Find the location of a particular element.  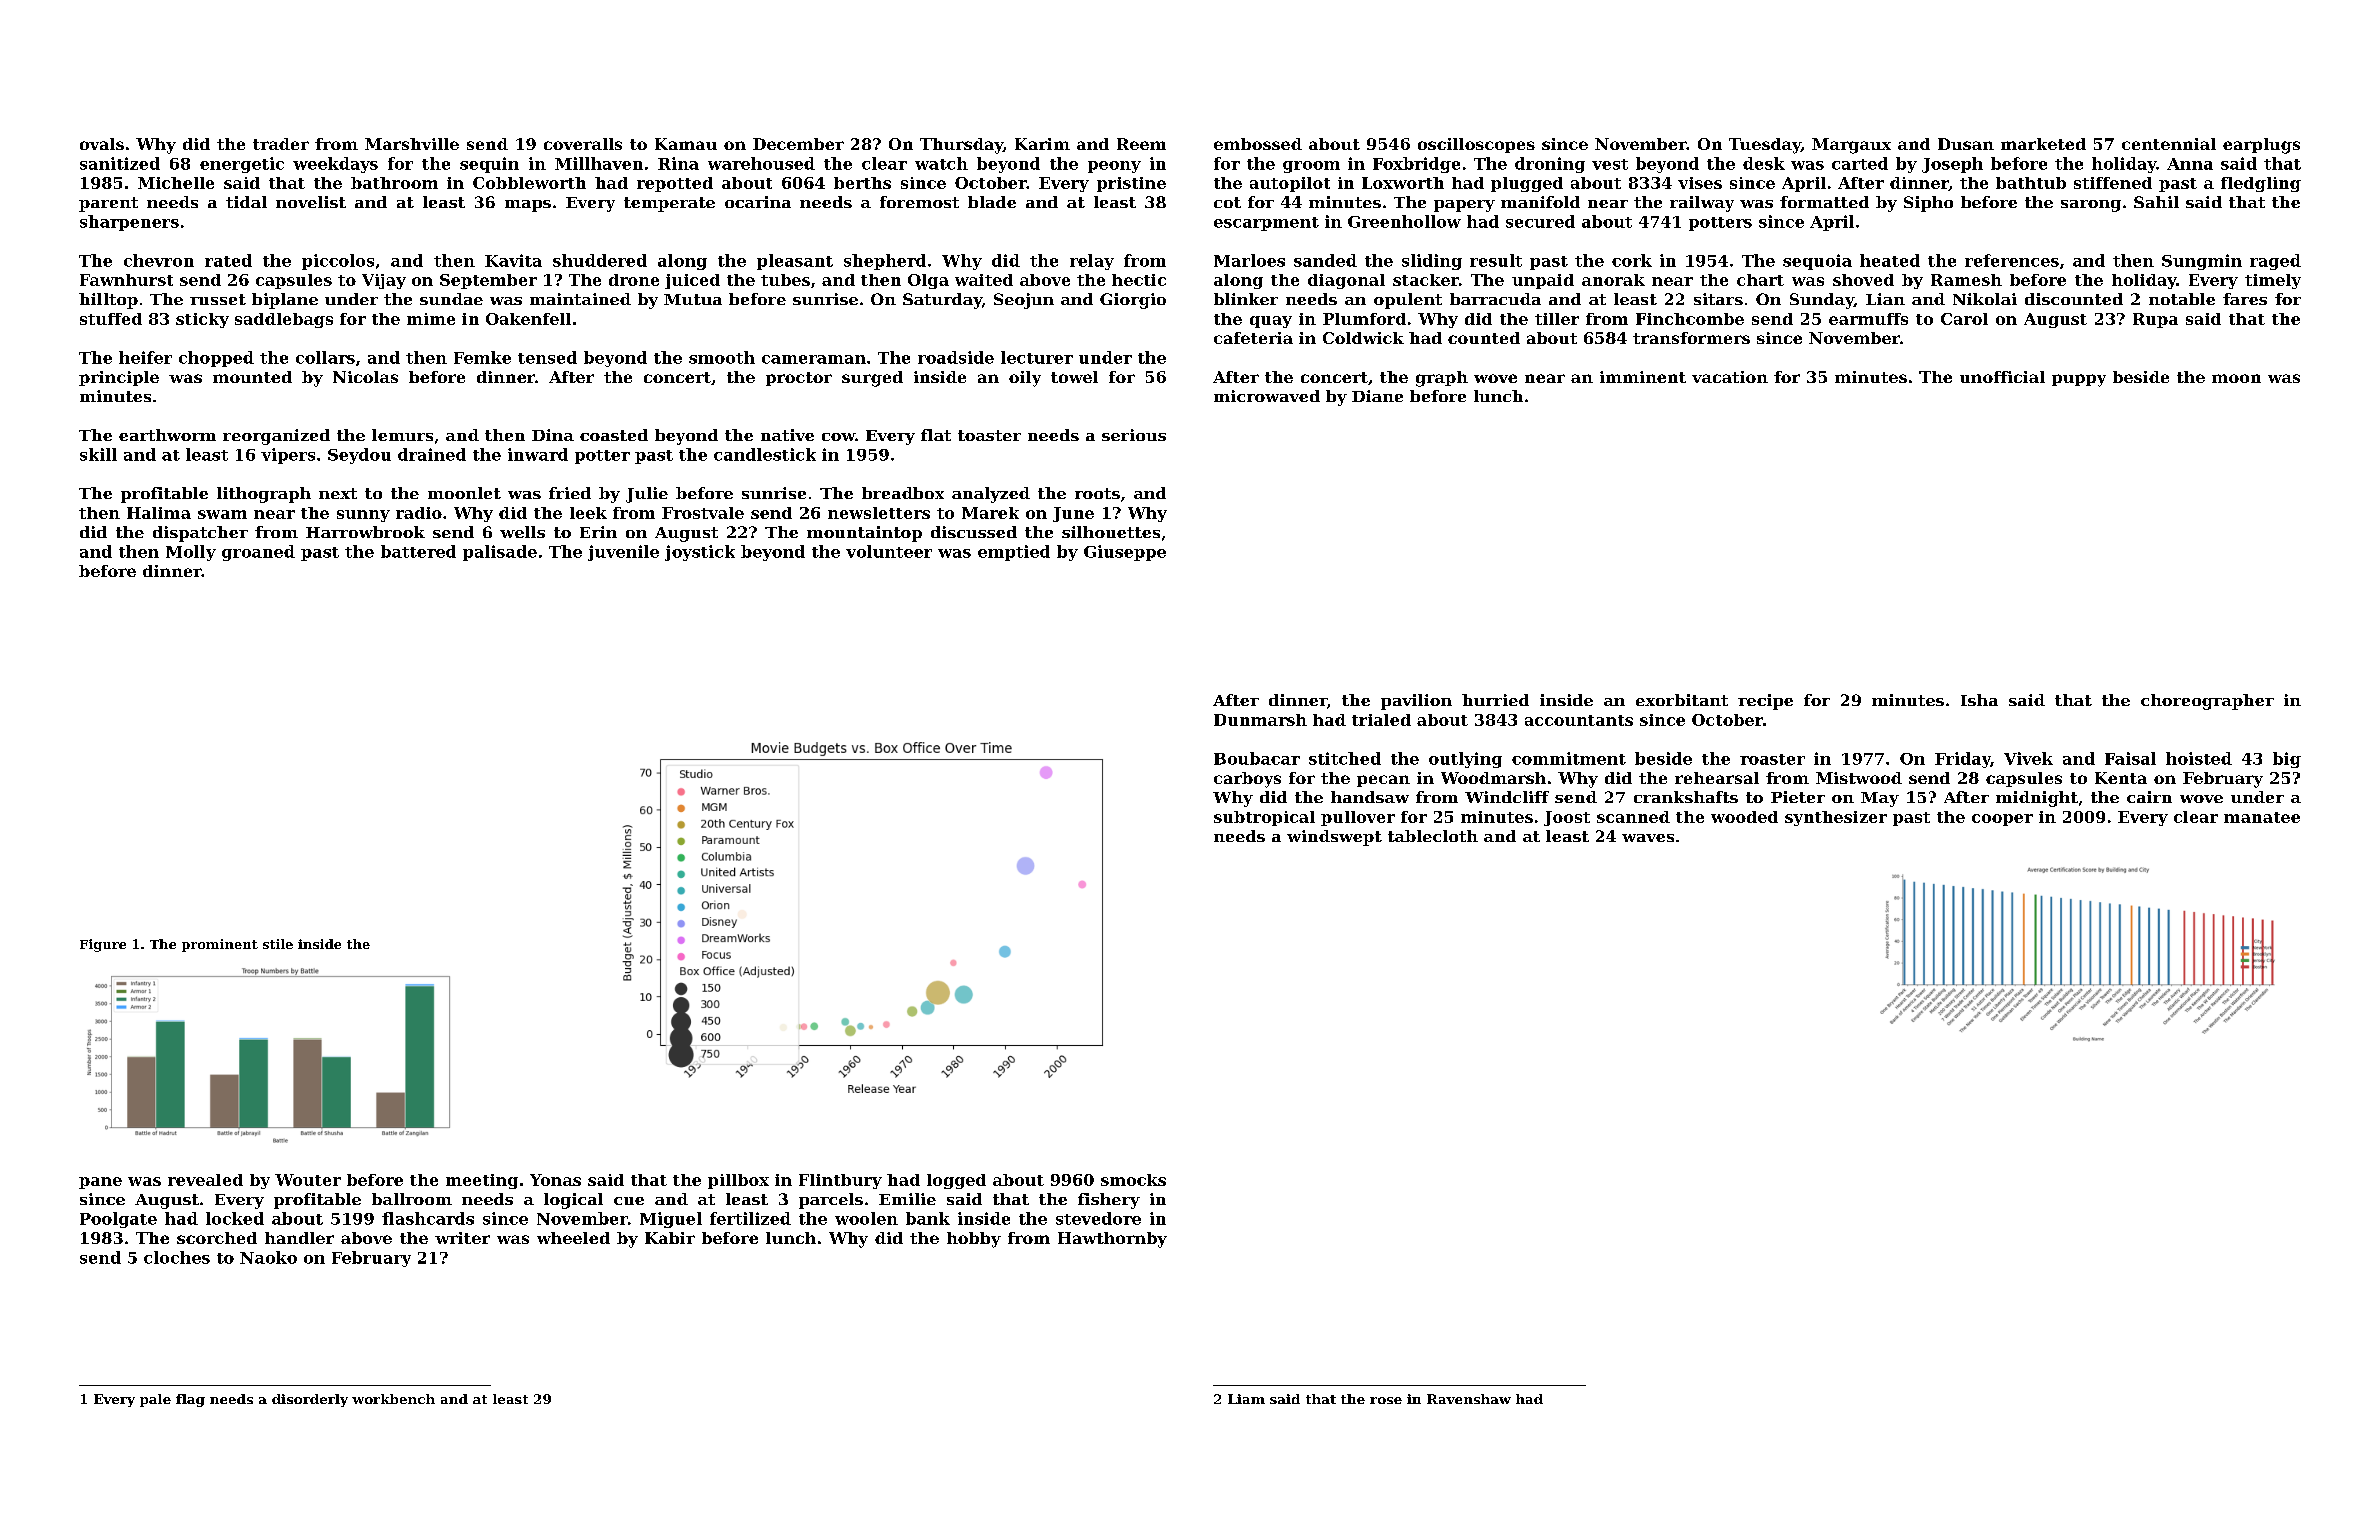

hobby is located at coordinates (974, 1240).
